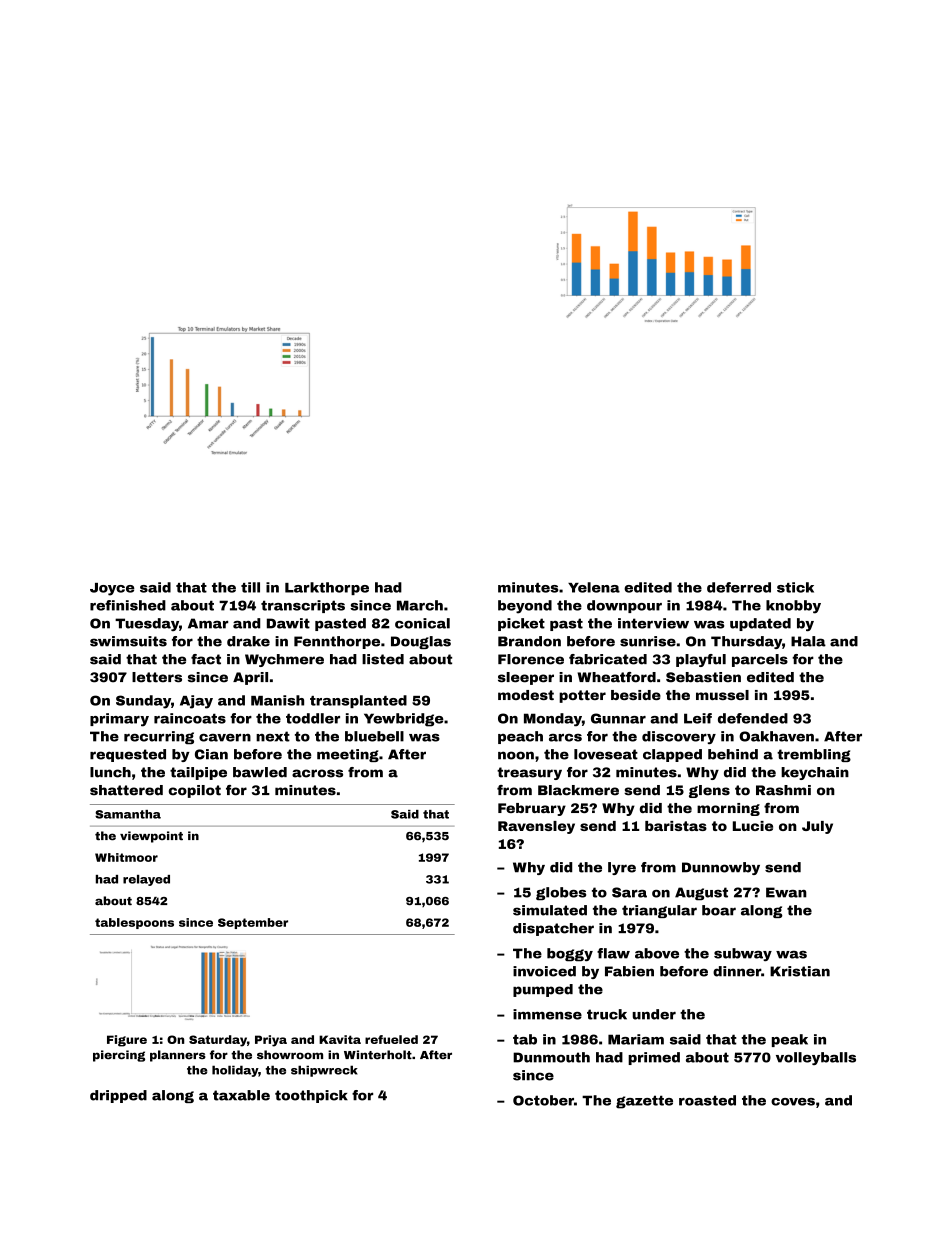  What do you see at coordinates (707, 1100) in the screenshot?
I see `roasted` at bounding box center [707, 1100].
